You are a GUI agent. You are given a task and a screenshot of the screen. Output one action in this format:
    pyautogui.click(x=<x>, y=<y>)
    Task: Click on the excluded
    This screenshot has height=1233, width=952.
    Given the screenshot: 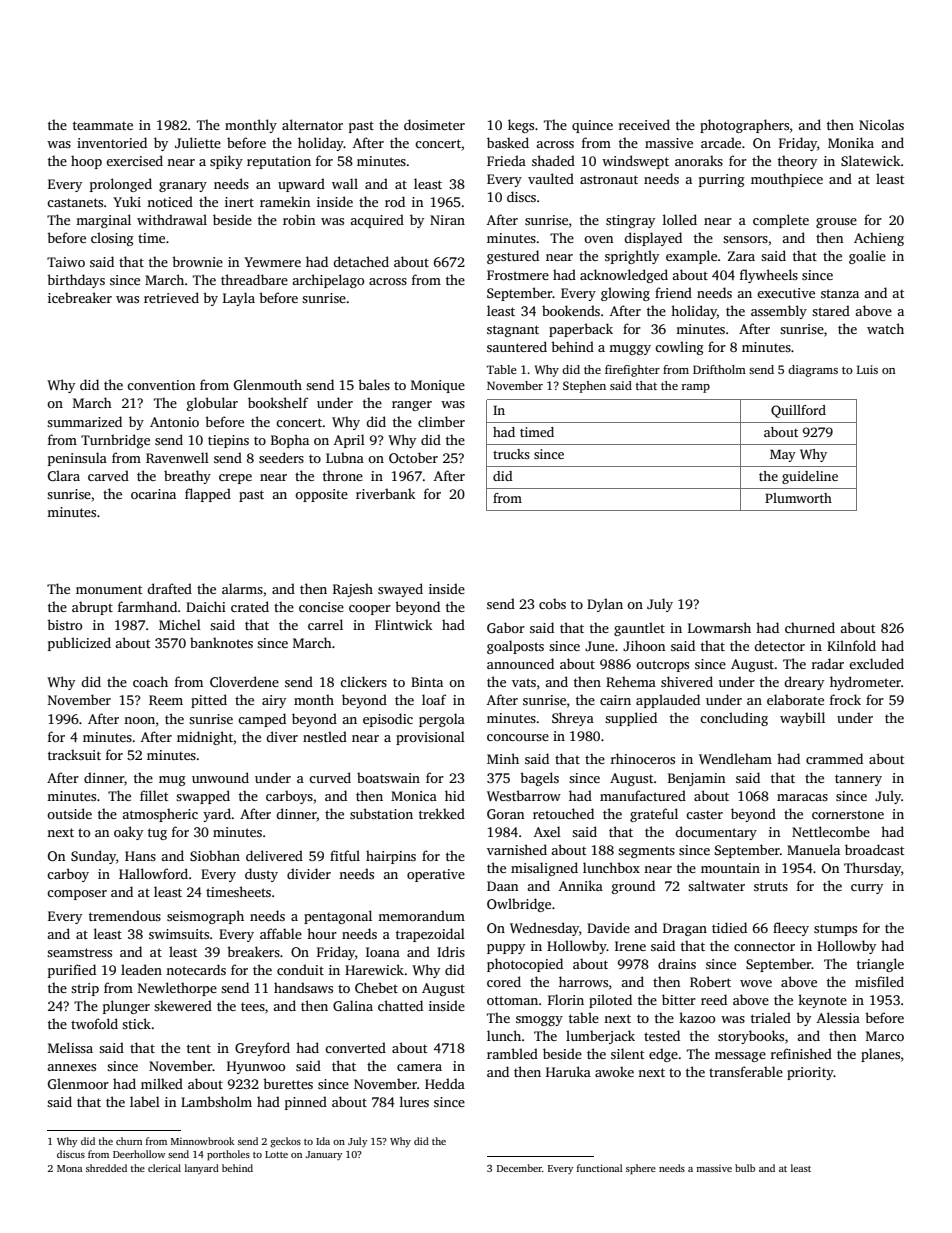 What is the action you would take?
    pyautogui.click(x=876, y=663)
